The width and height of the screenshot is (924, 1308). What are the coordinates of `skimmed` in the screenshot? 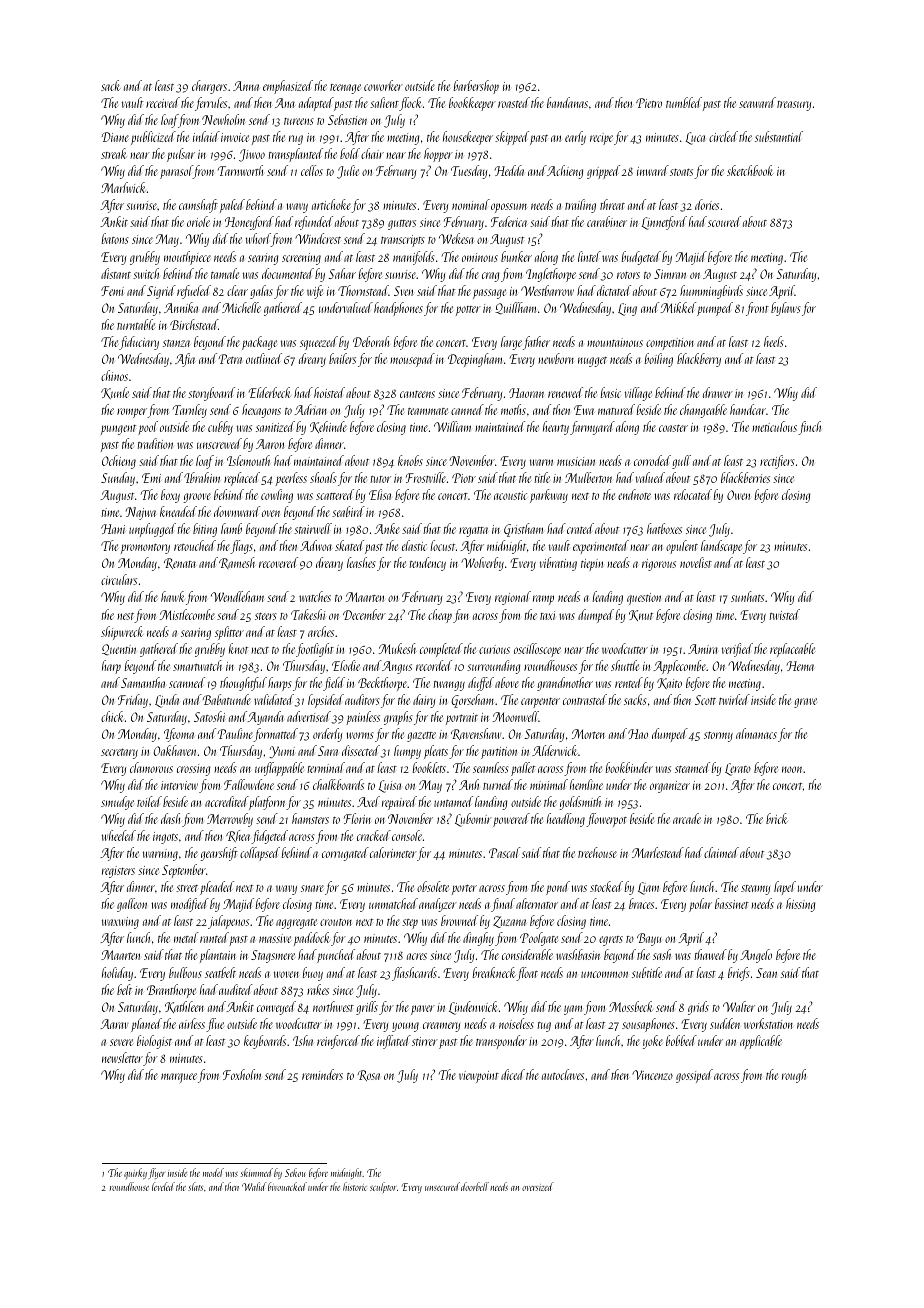 It's located at (256, 1172).
